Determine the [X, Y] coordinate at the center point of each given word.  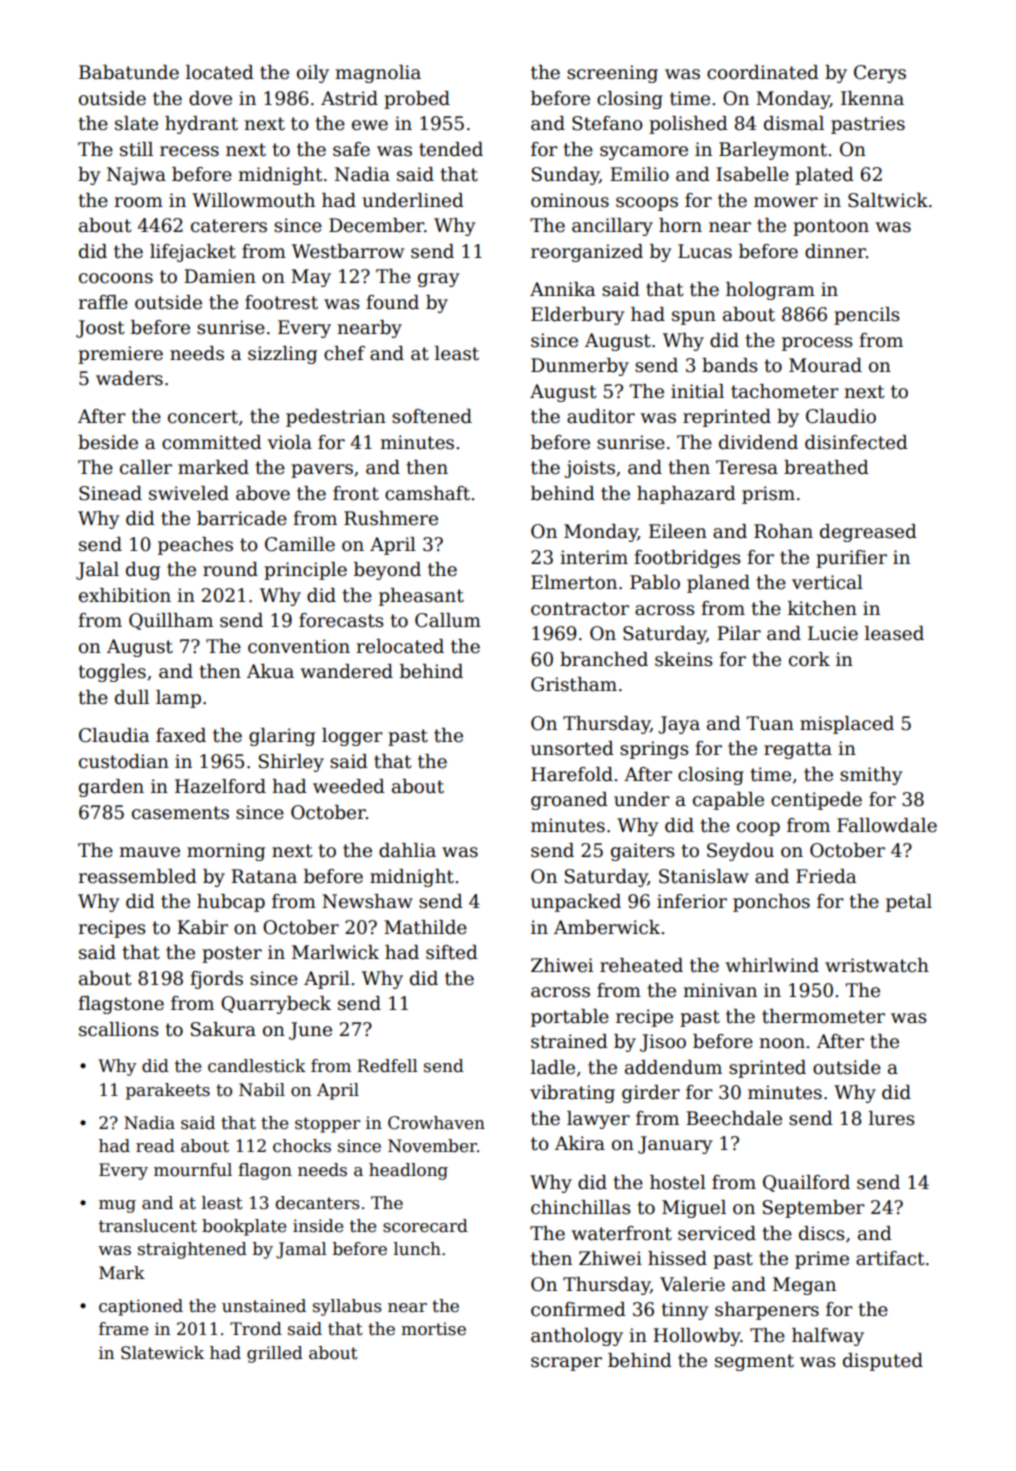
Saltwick [888, 200]
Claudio [841, 416]
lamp [178, 699]
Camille [300, 544]
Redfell [387, 1066]
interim [594, 557]
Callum [448, 620]
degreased [868, 533]
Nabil [262, 1090]
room [138, 202]
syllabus [347, 1307]
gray [438, 280]
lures [892, 1118]
